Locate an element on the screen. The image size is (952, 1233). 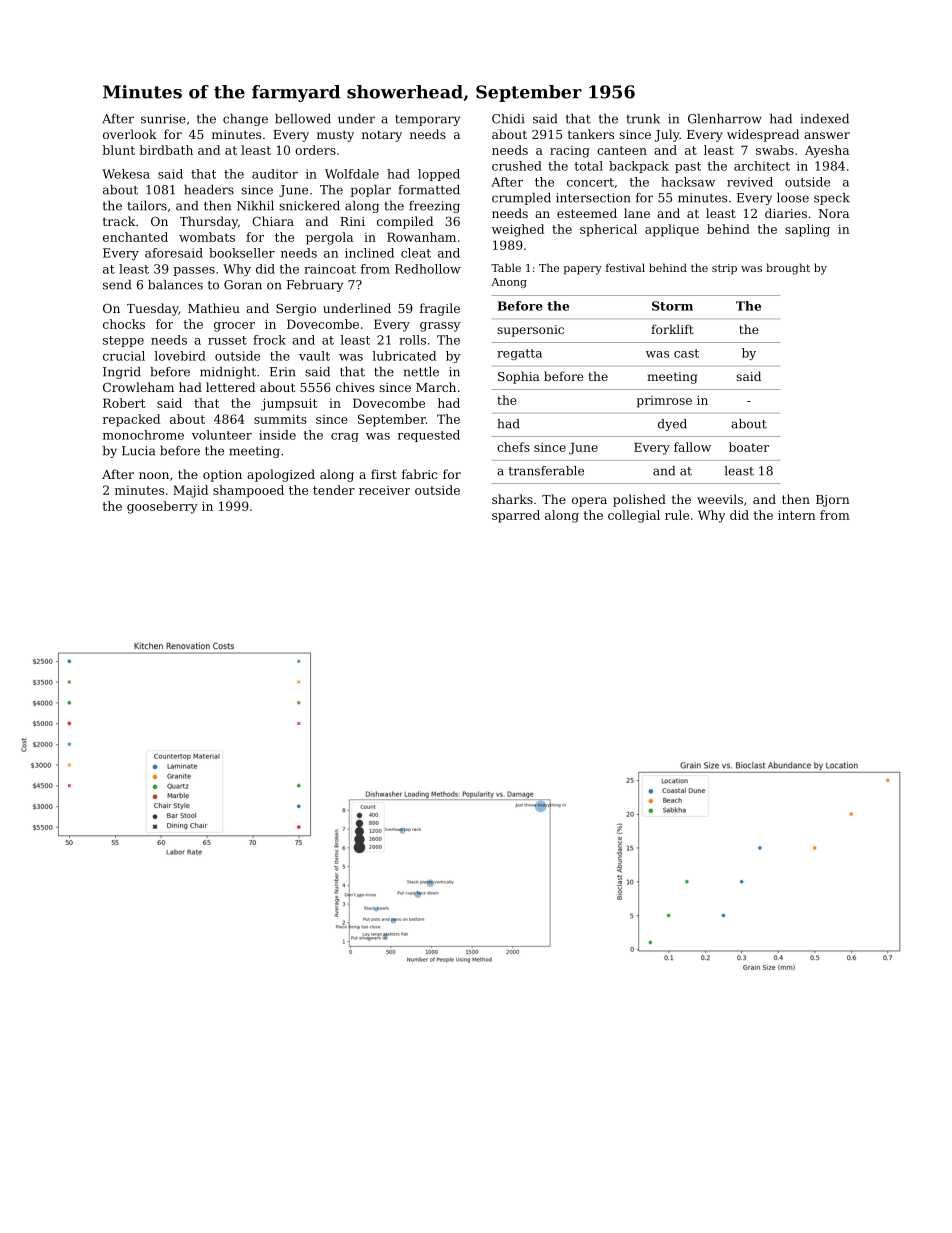
fragile is located at coordinates (440, 309).
